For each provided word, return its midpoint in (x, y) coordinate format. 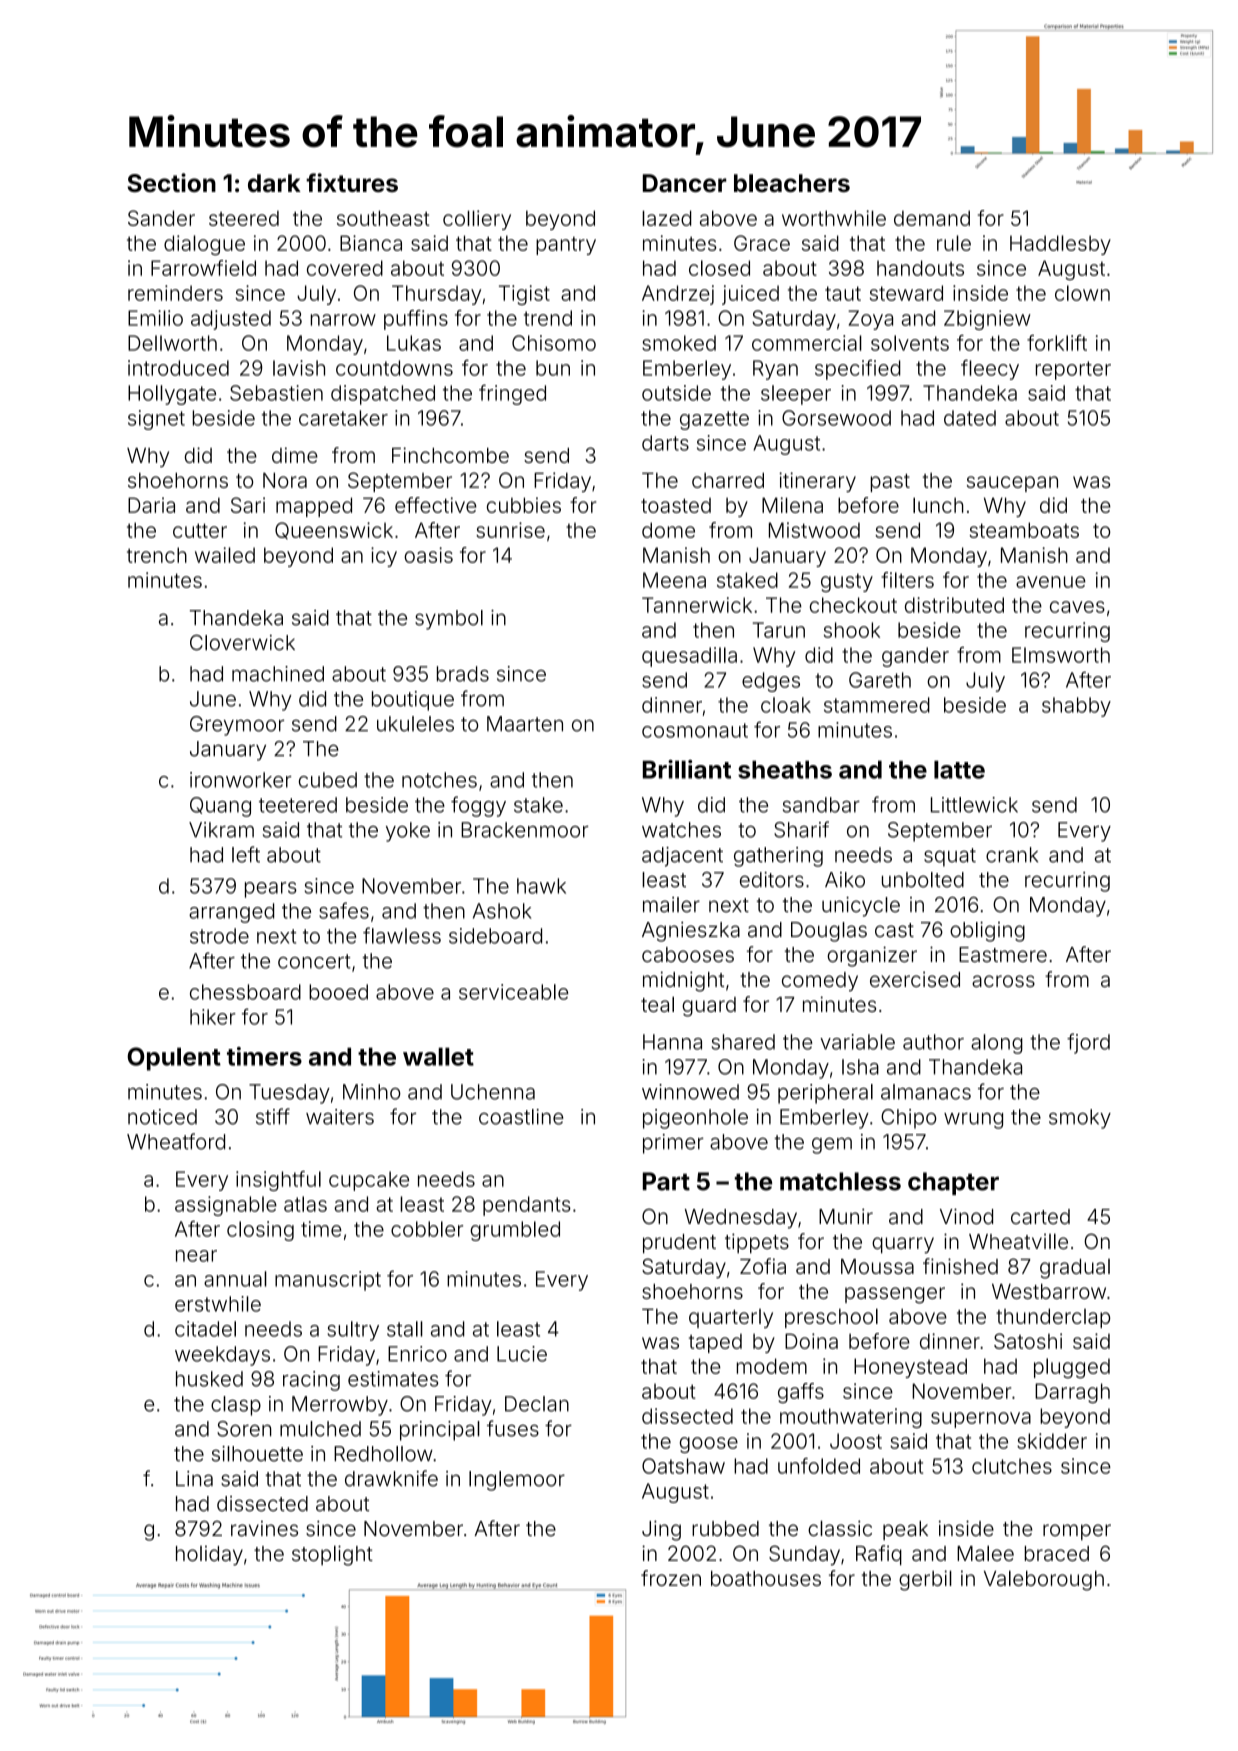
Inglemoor (517, 1481)
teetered (298, 805)
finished (960, 1266)
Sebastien (276, 393)
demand (932, 218)
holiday (209, 1556)
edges (771, 682)
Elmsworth (1061, 655)
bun (553, 368)
